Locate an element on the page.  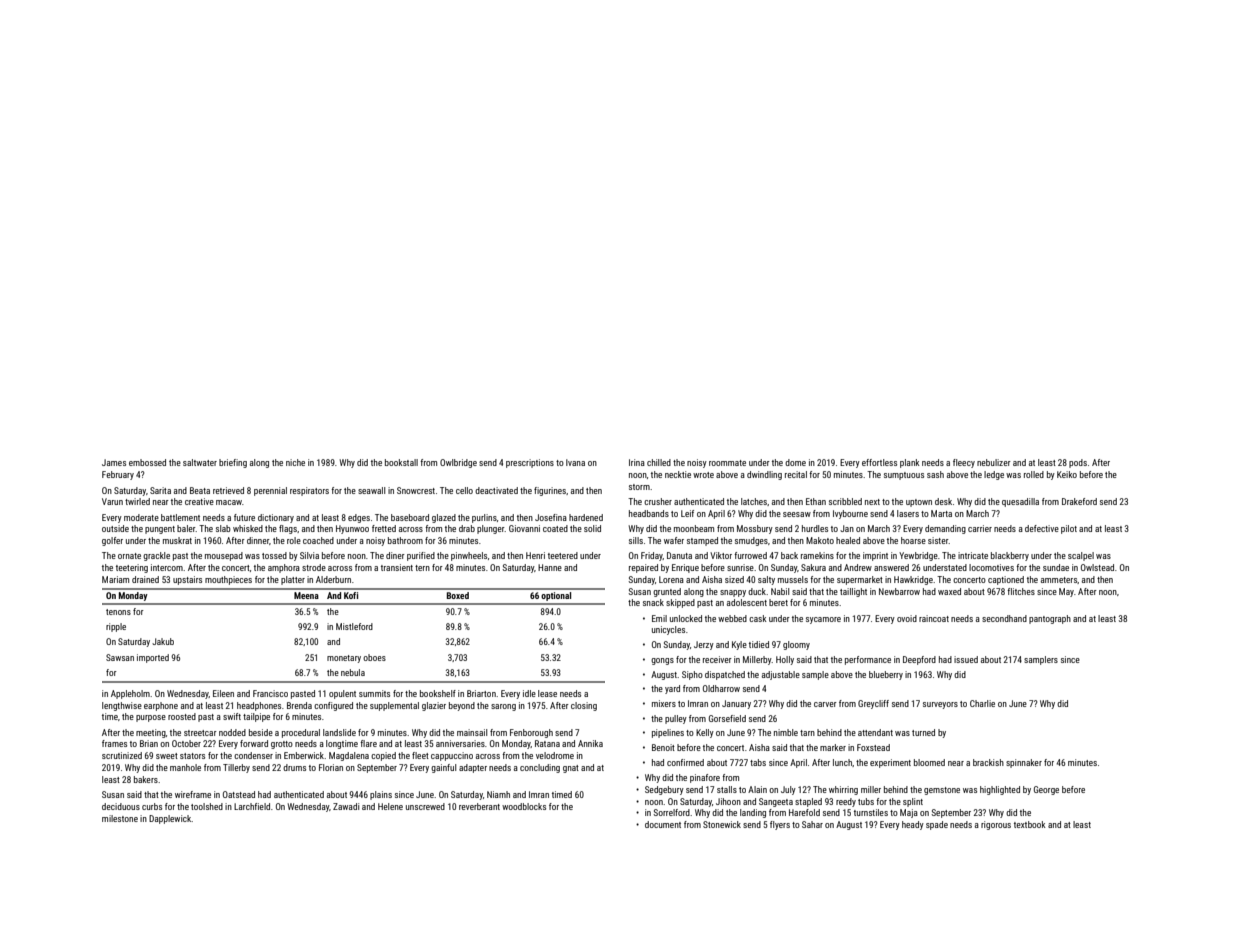
slab is located at coordinates (223, 528).
